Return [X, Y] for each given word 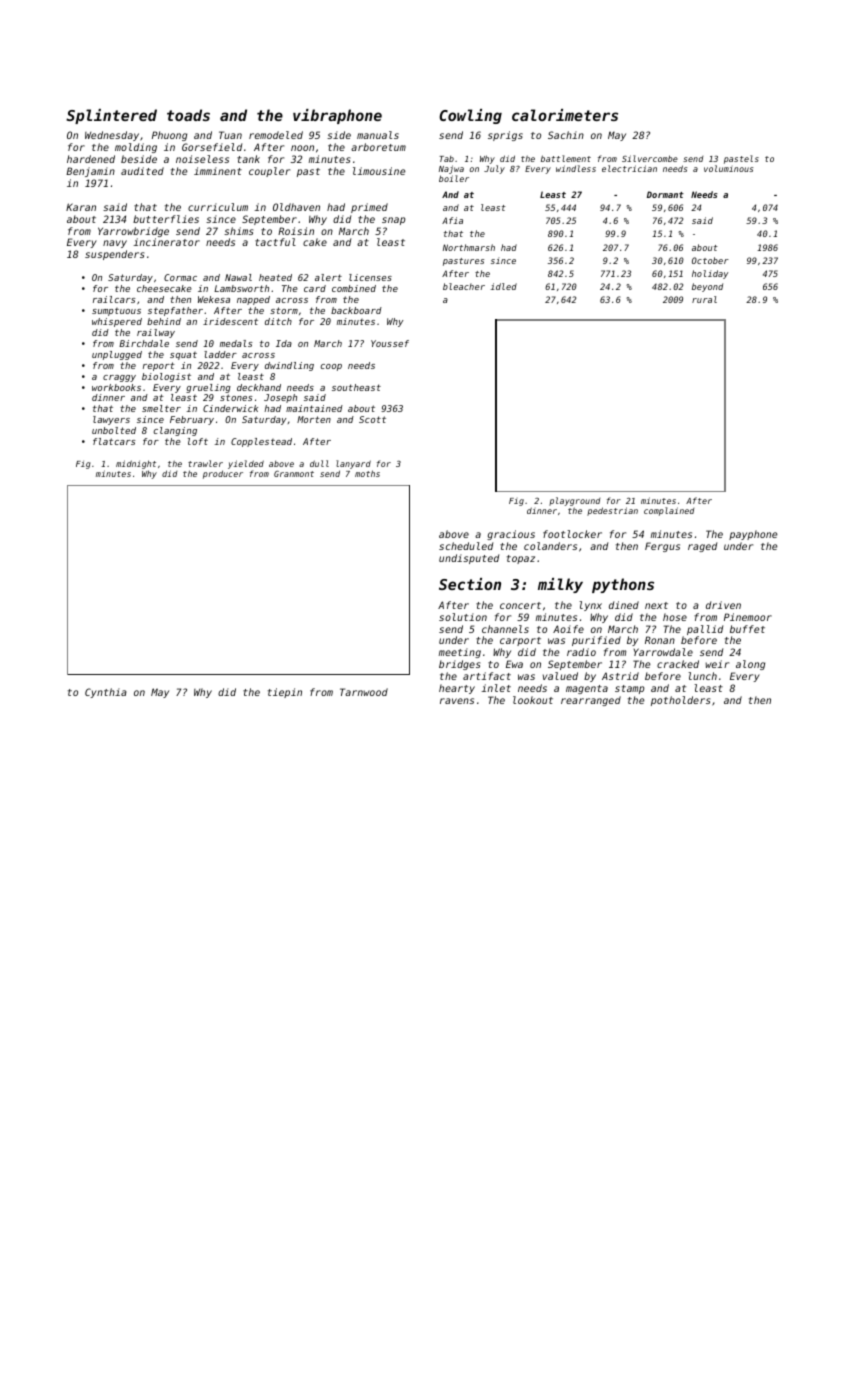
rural [704, 299]
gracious [511, 535]
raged [702, 547]
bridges [459, 665]
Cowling [470, 116]
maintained [314, 408]
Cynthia [106, 693]
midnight [136, 464]
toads [188, 115]
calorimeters [565, 115]
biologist [166, 377]
